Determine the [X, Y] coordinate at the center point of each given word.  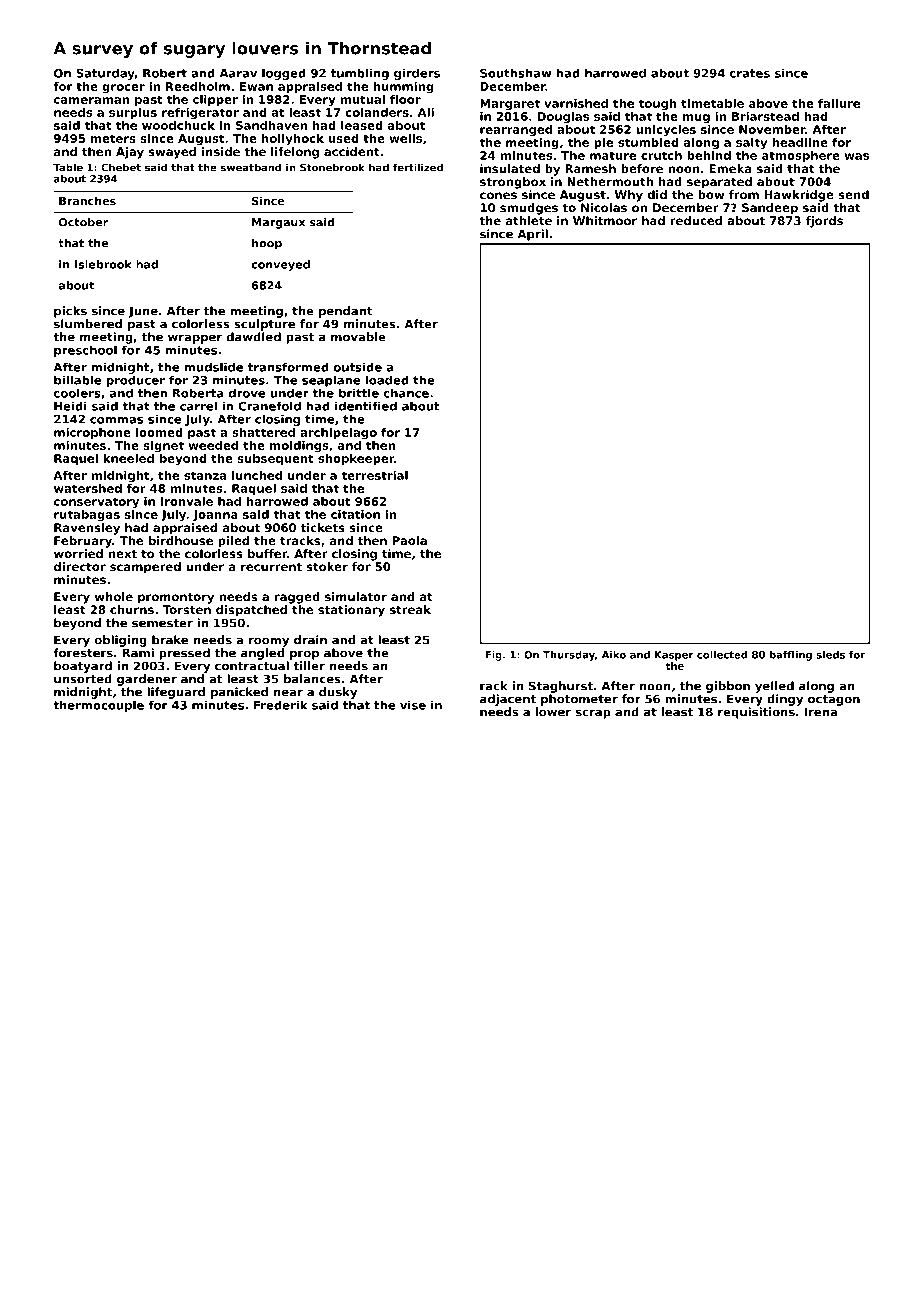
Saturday [105, 74]
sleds [830, 655]
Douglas [563, 118]
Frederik [281, 705]
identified [366, 406]
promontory [176, 598]
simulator [356, 596]
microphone [92, 433]
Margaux [278, 223]
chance [406, 393]
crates [750, 73]
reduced [696, 220]
